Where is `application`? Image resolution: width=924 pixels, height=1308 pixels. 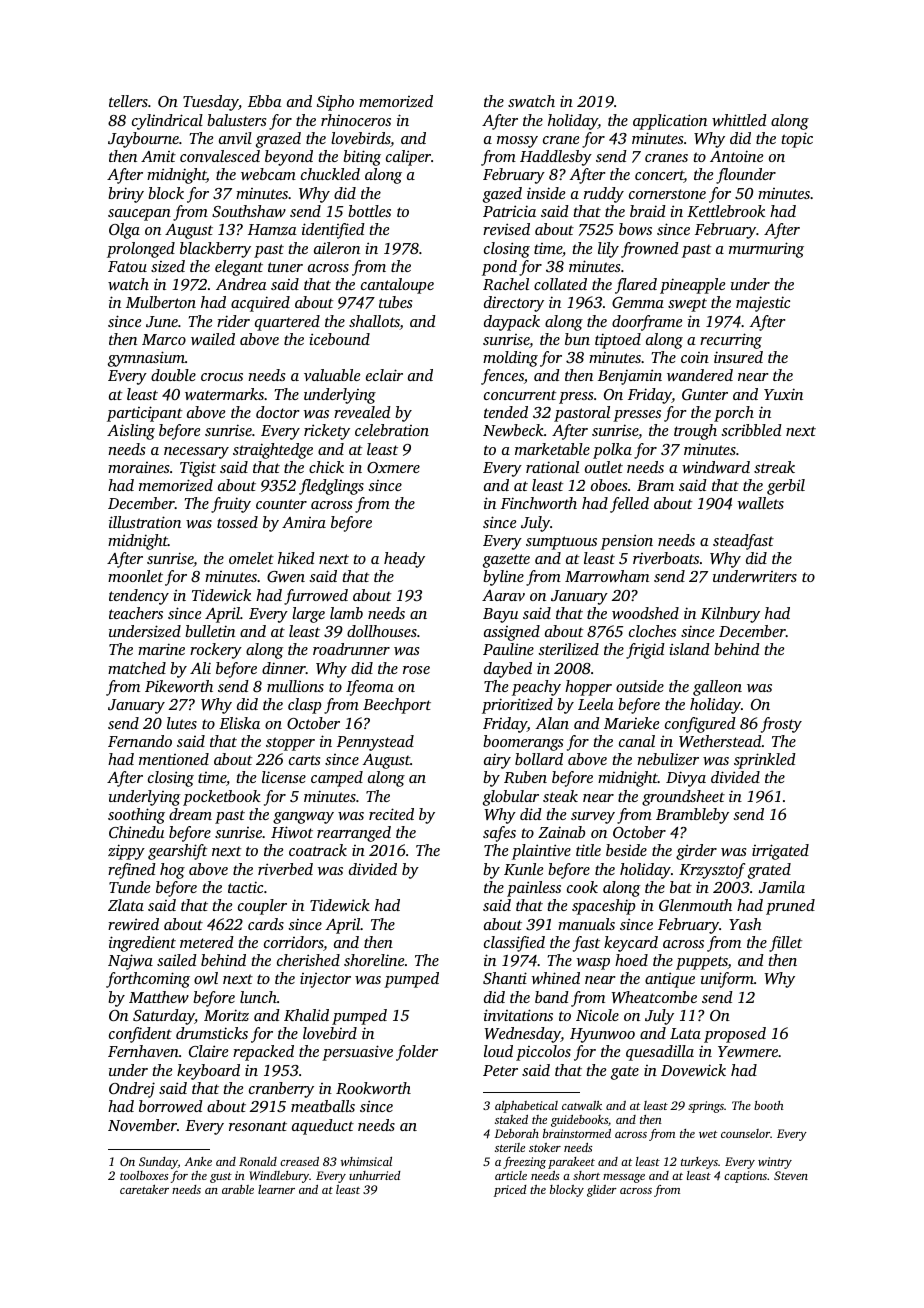 application is located at coordinates (670, 122).
